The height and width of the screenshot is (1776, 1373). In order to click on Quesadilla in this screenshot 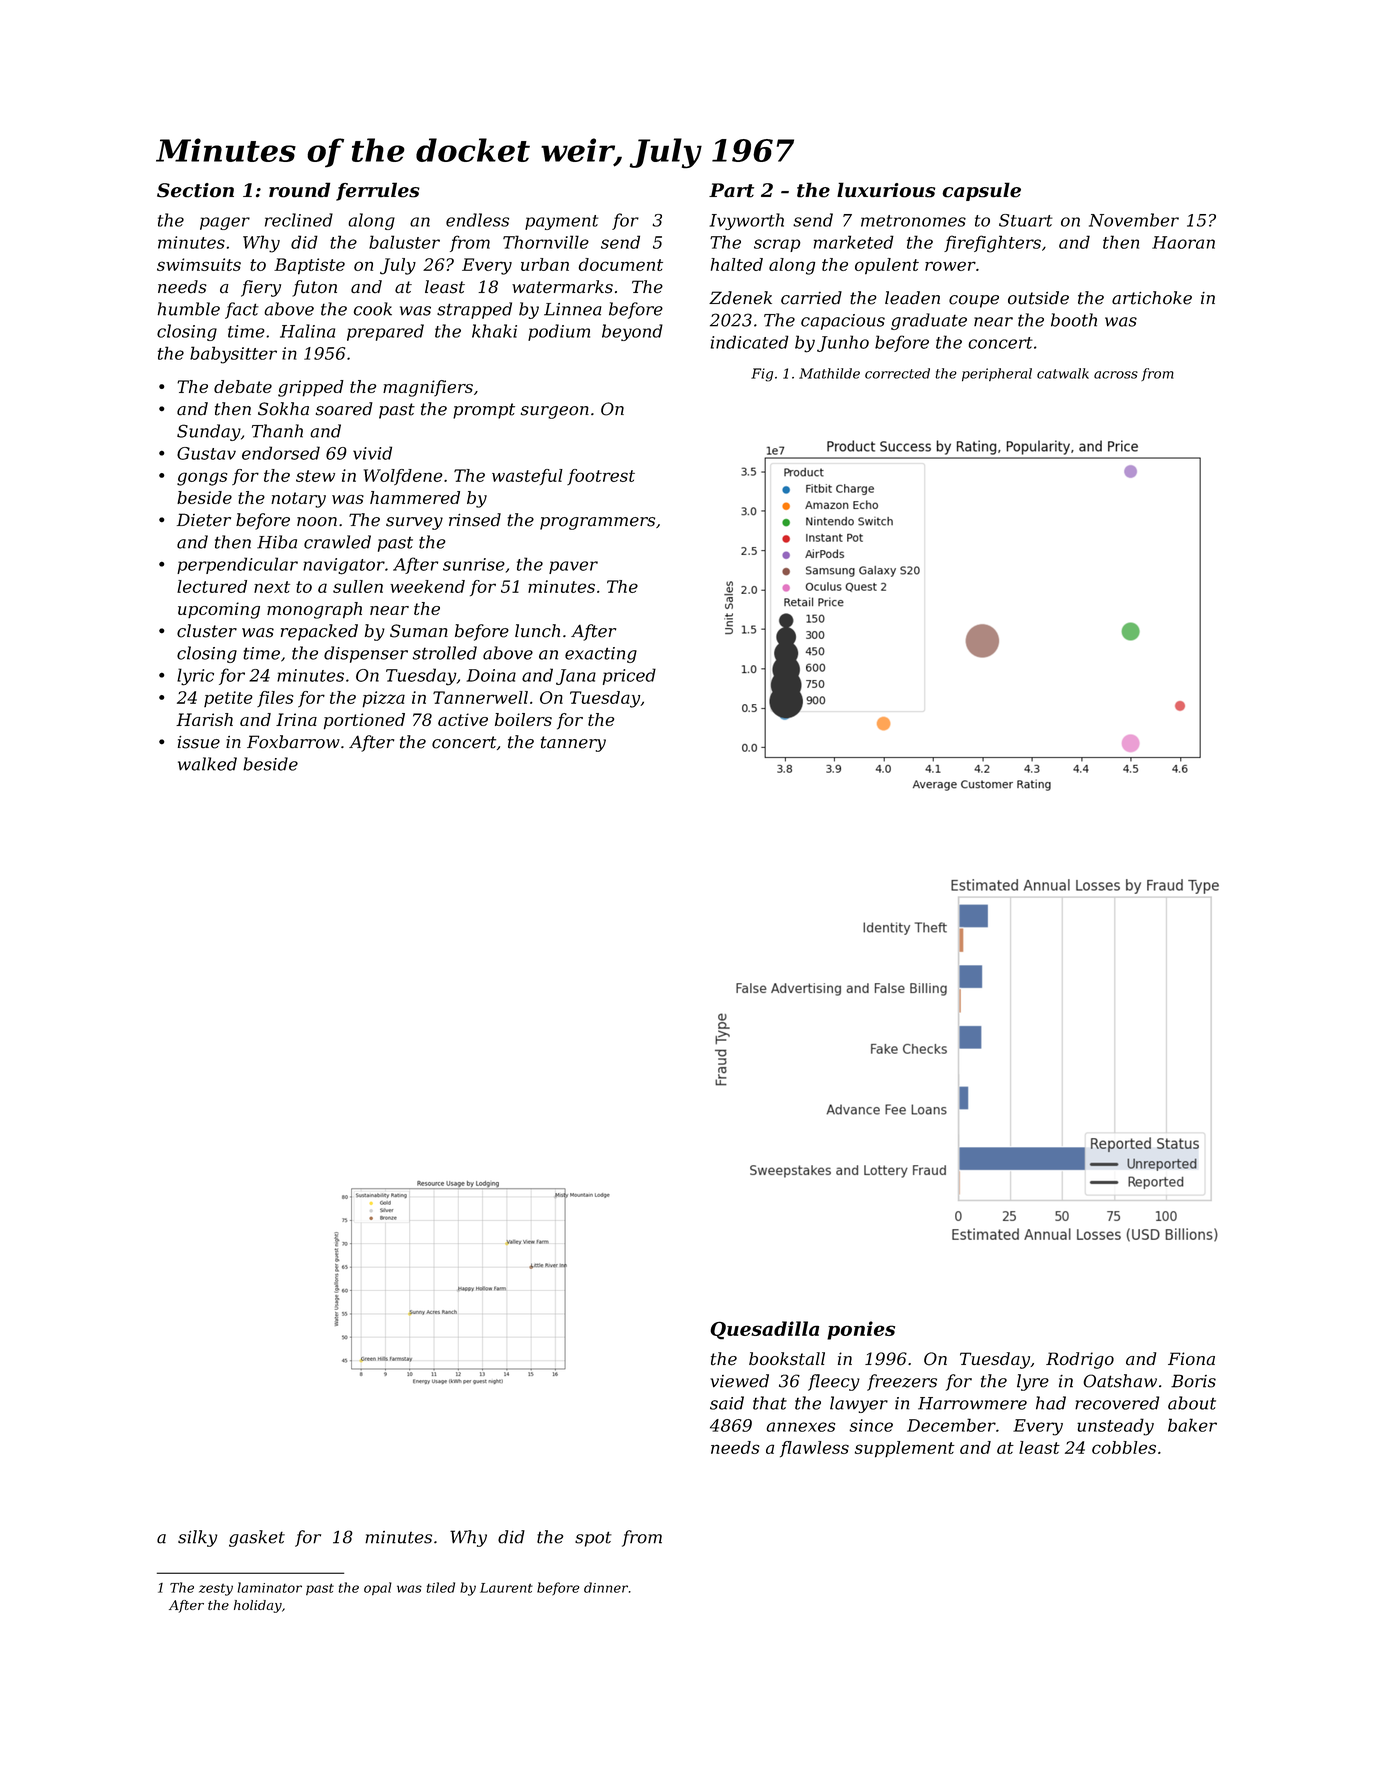, I will do `click(764, 1330)`.
